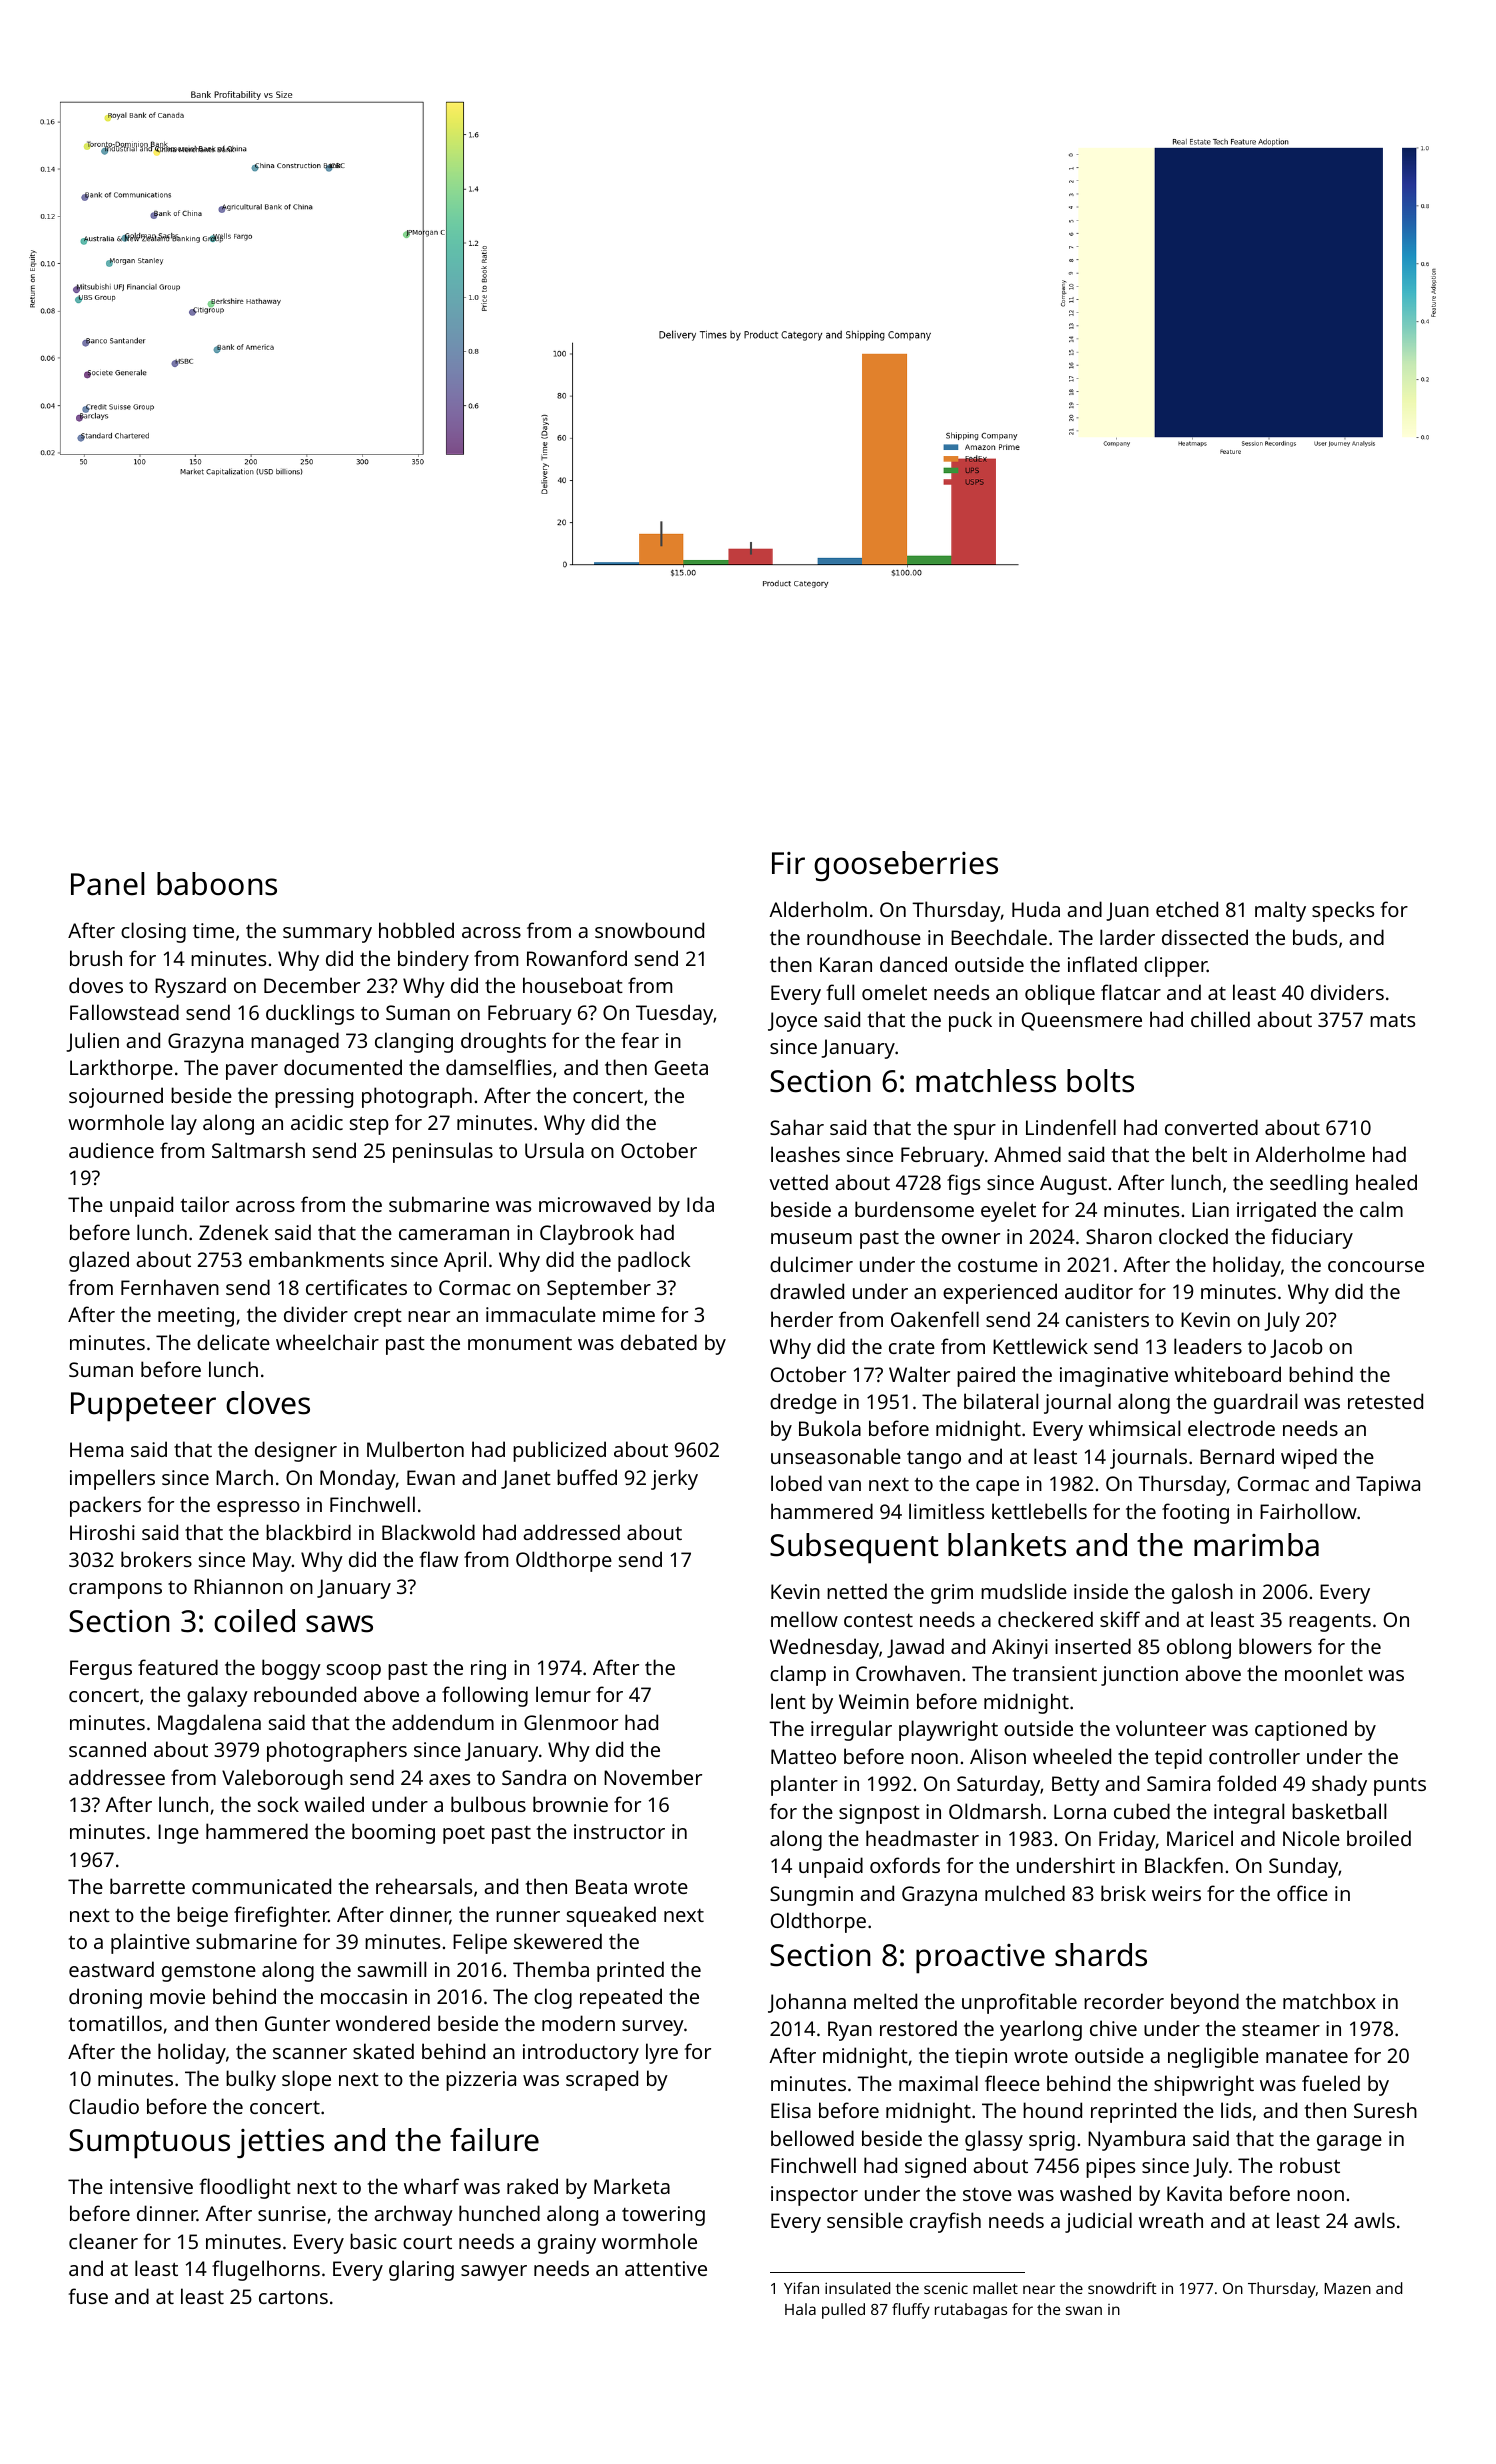 This screenshot has height=2464, width=1496. What do you see at coordinates (454, 1234) in the screenshot?
I see `cameraman` at bounding box center [454, 1234].
